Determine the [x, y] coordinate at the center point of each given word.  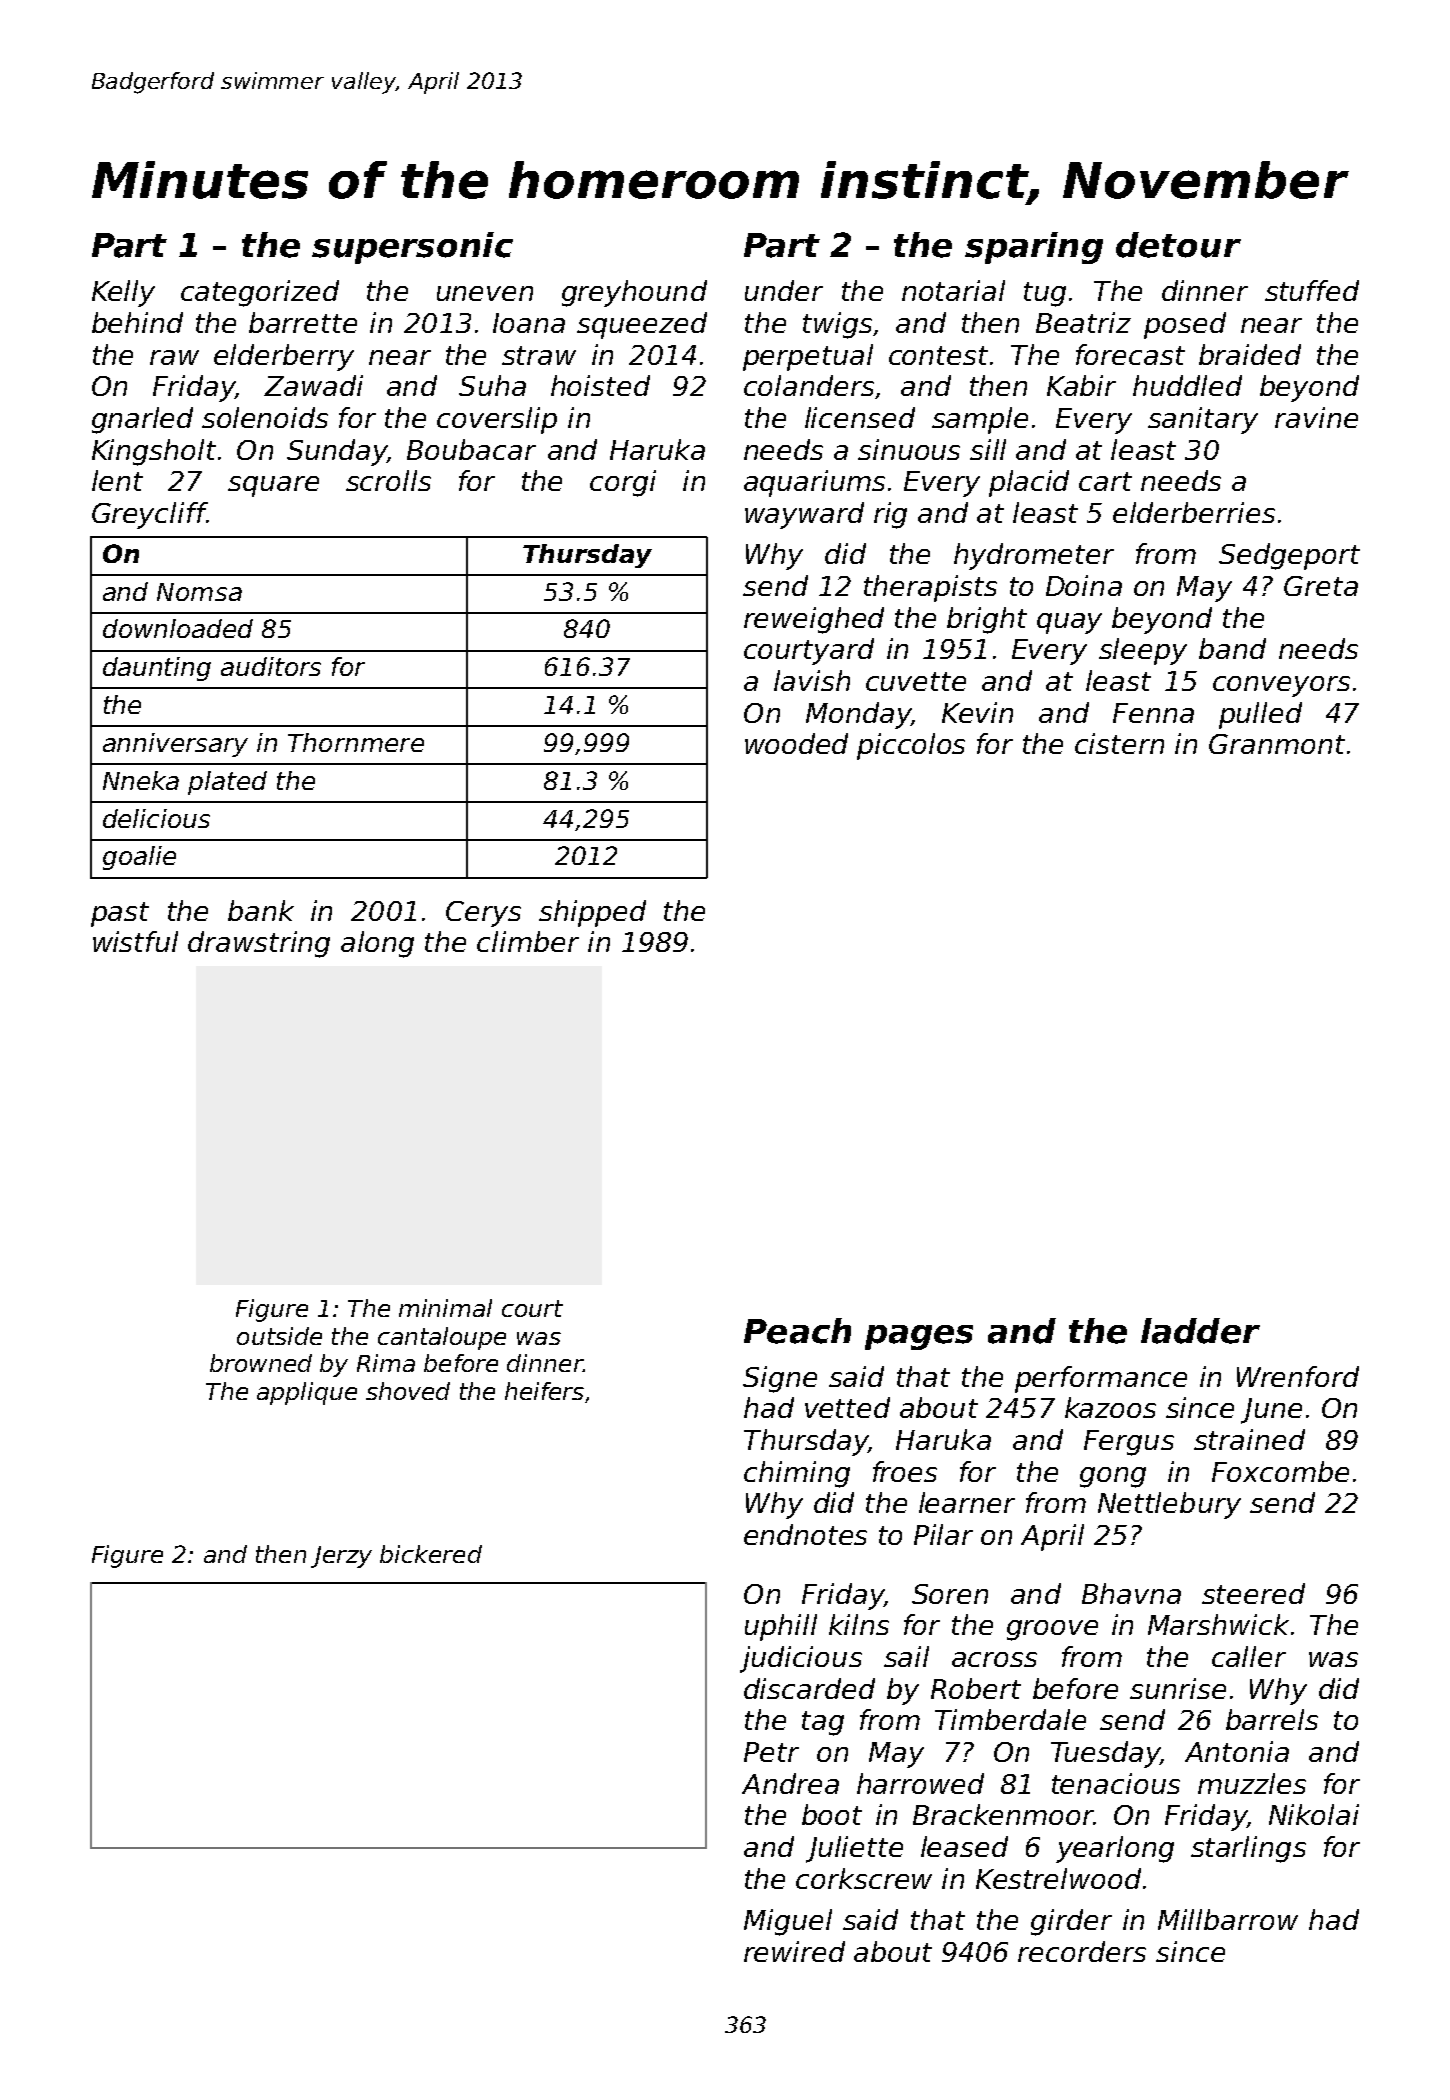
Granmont [1277, 744]
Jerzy [341, 1557]
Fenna [1153, 713]
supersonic [412, 248]
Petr [771, 1752]
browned [261, 1363]
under [784, 290]
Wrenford [1298, 1376]
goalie [139, 858]
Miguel [788, 1922]
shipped [592, 913]
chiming [797, 1474]
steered [1253, 1593]
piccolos [911, 746]
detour [1178, 245]
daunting [157, 669]
